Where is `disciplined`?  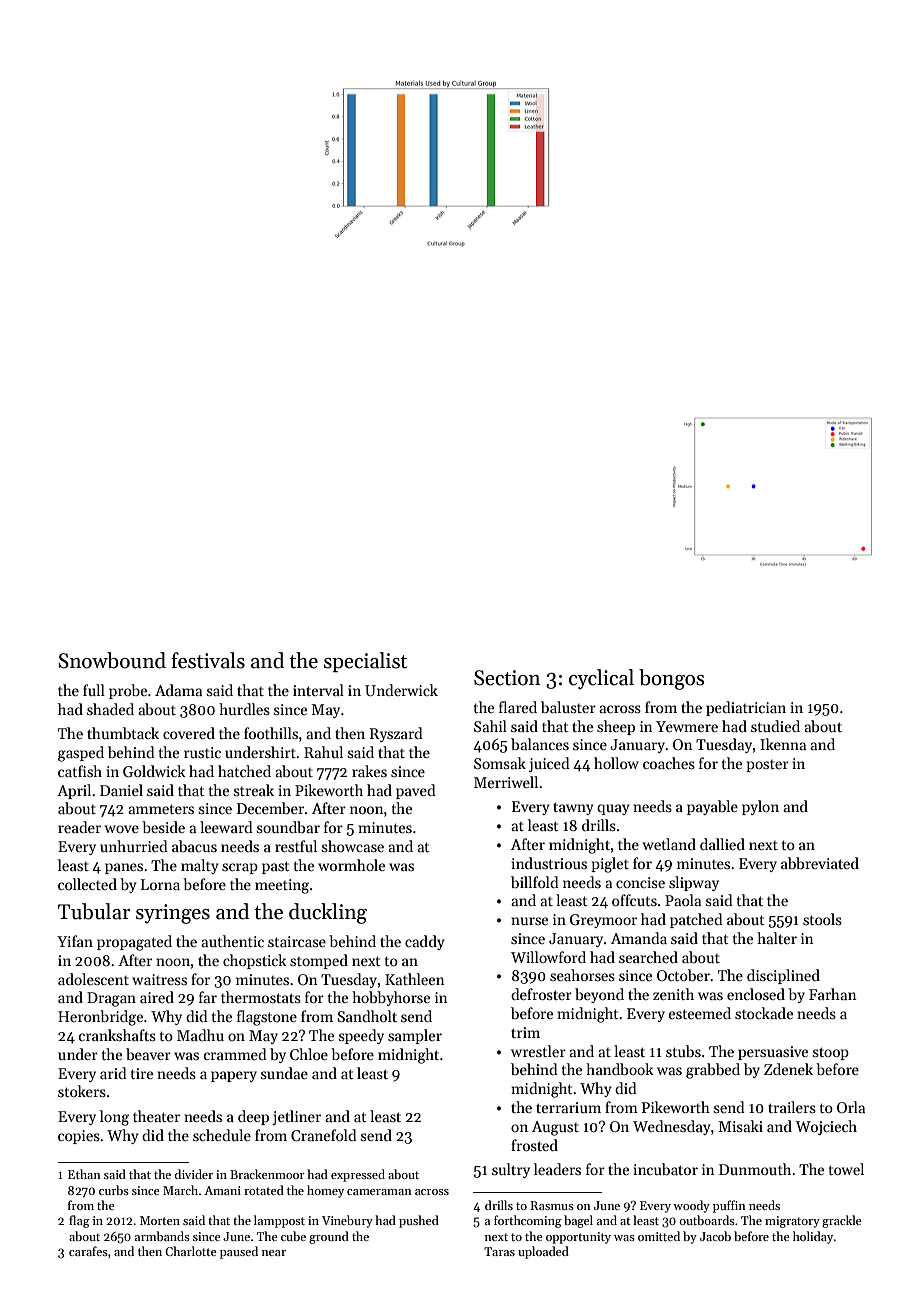
disciplined is located at coordinates (783, 976).
